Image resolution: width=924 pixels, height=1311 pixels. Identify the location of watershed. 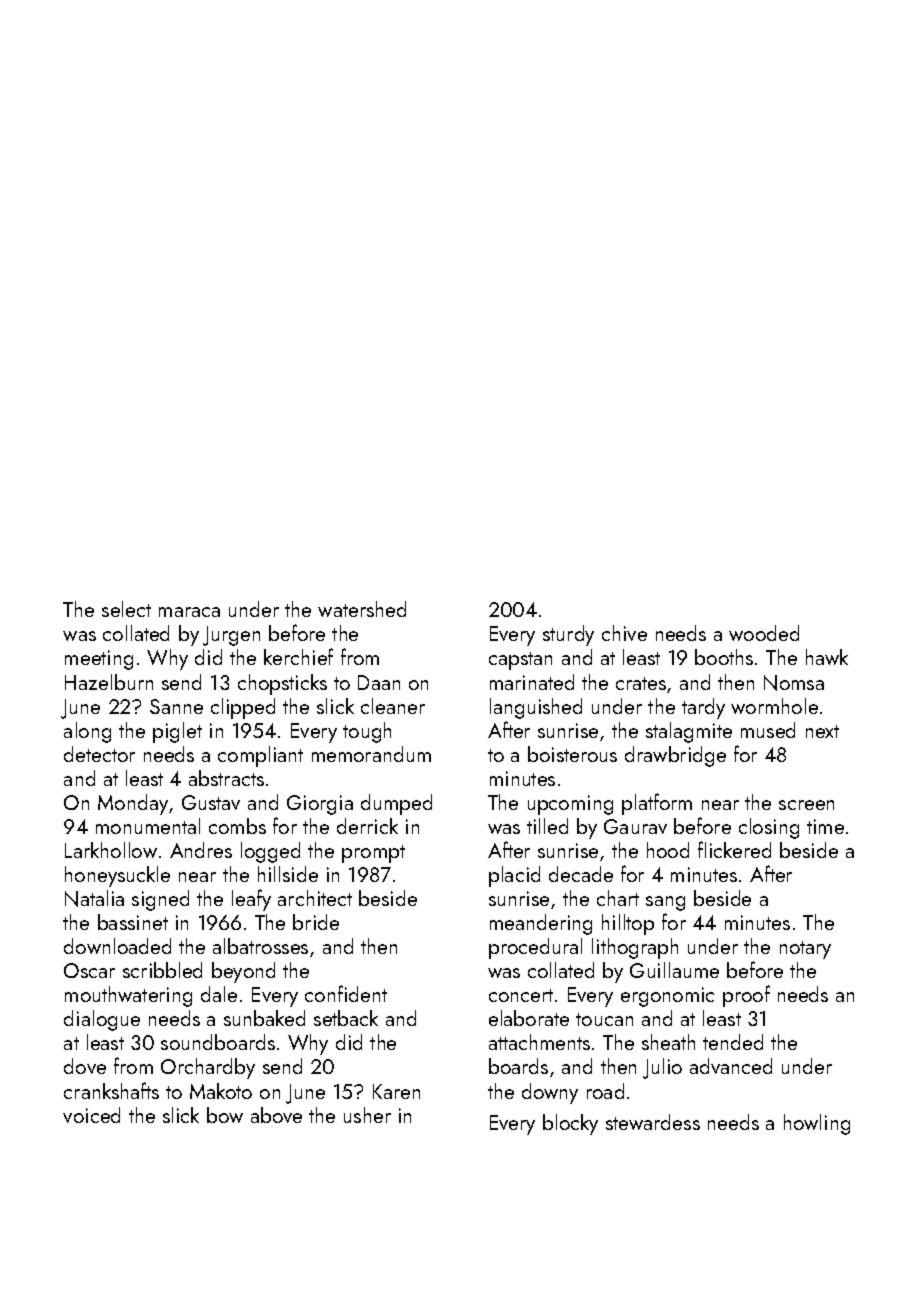
(362, 609).
